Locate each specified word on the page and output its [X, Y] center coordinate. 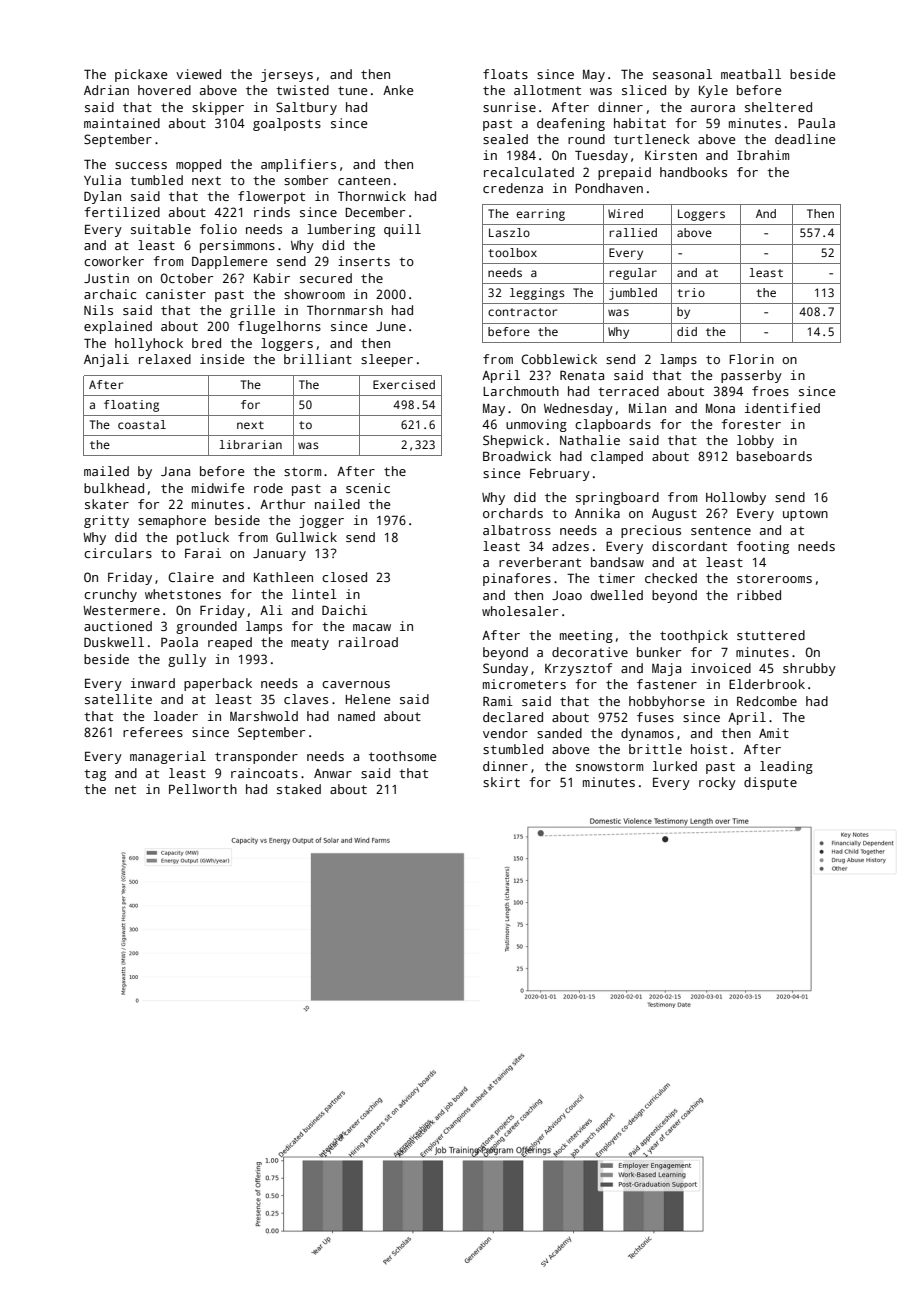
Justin [106, 278]
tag [95, 775]
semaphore [172, 521]
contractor [522, 312]
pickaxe [141, 75]
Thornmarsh [345, 310]
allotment [547, 90]
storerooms [774, 578]
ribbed [759, 595]
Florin [752, 359]
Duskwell [114, 642]
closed [344, 577]
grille [252, 311]
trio [691, 292]
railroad [368, 642]
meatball [751, 74]
